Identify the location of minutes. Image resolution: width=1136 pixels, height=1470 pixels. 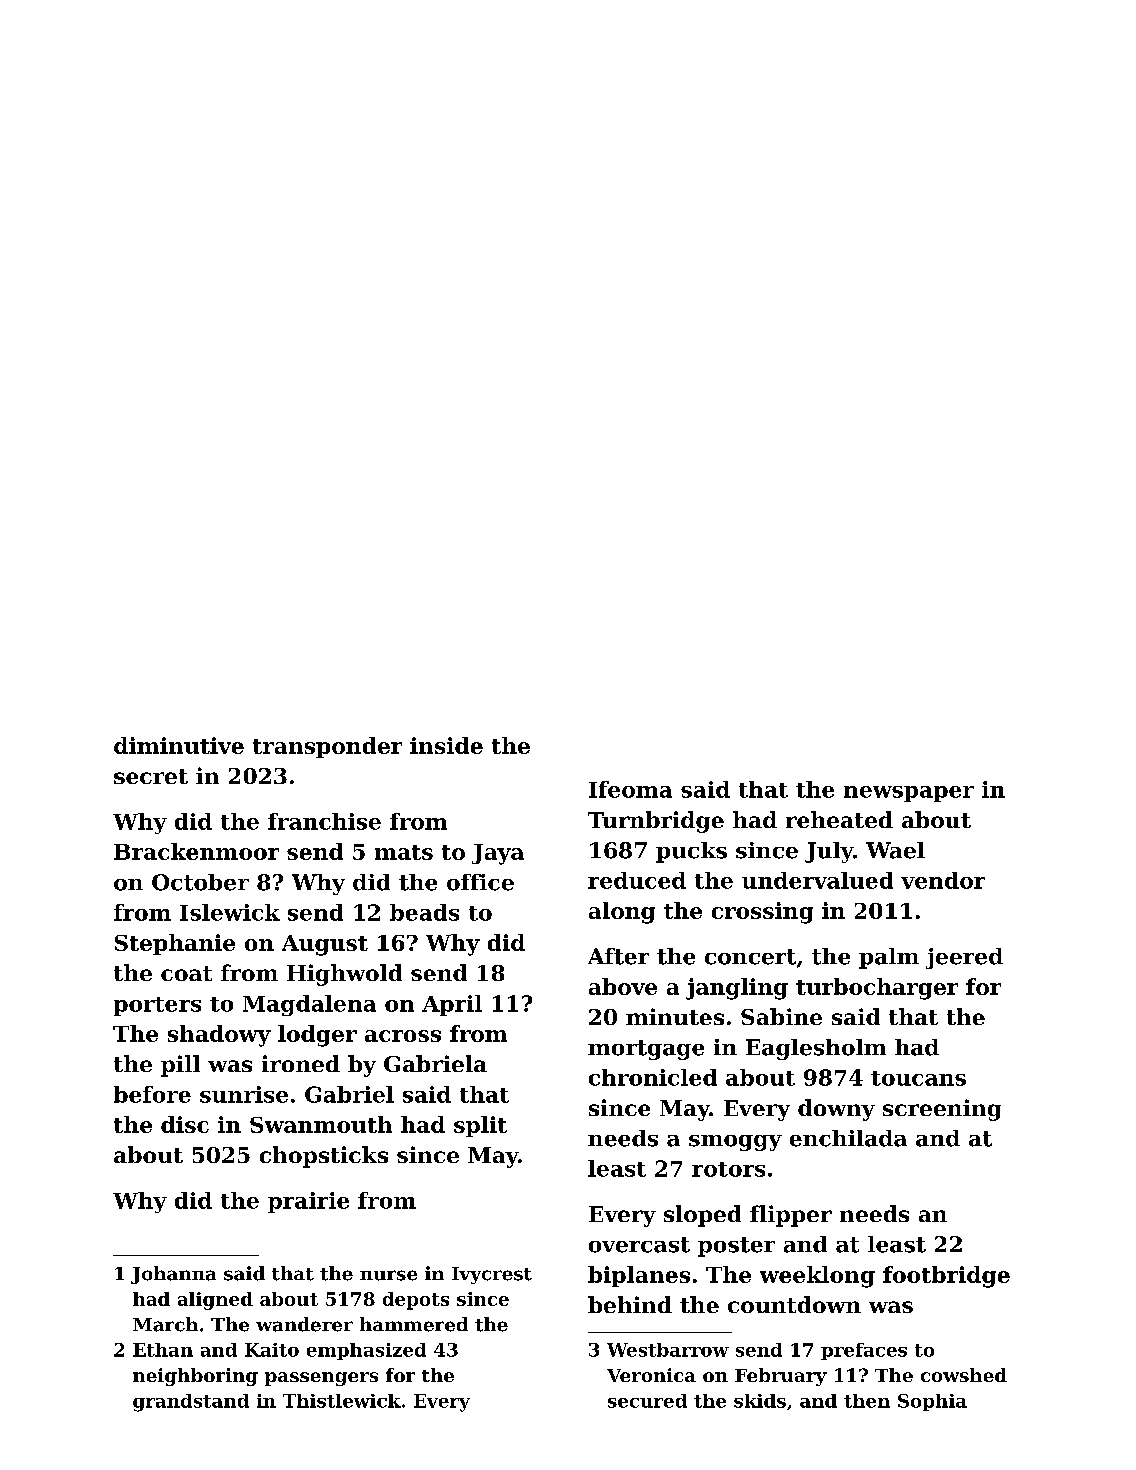
(675, 1016).
